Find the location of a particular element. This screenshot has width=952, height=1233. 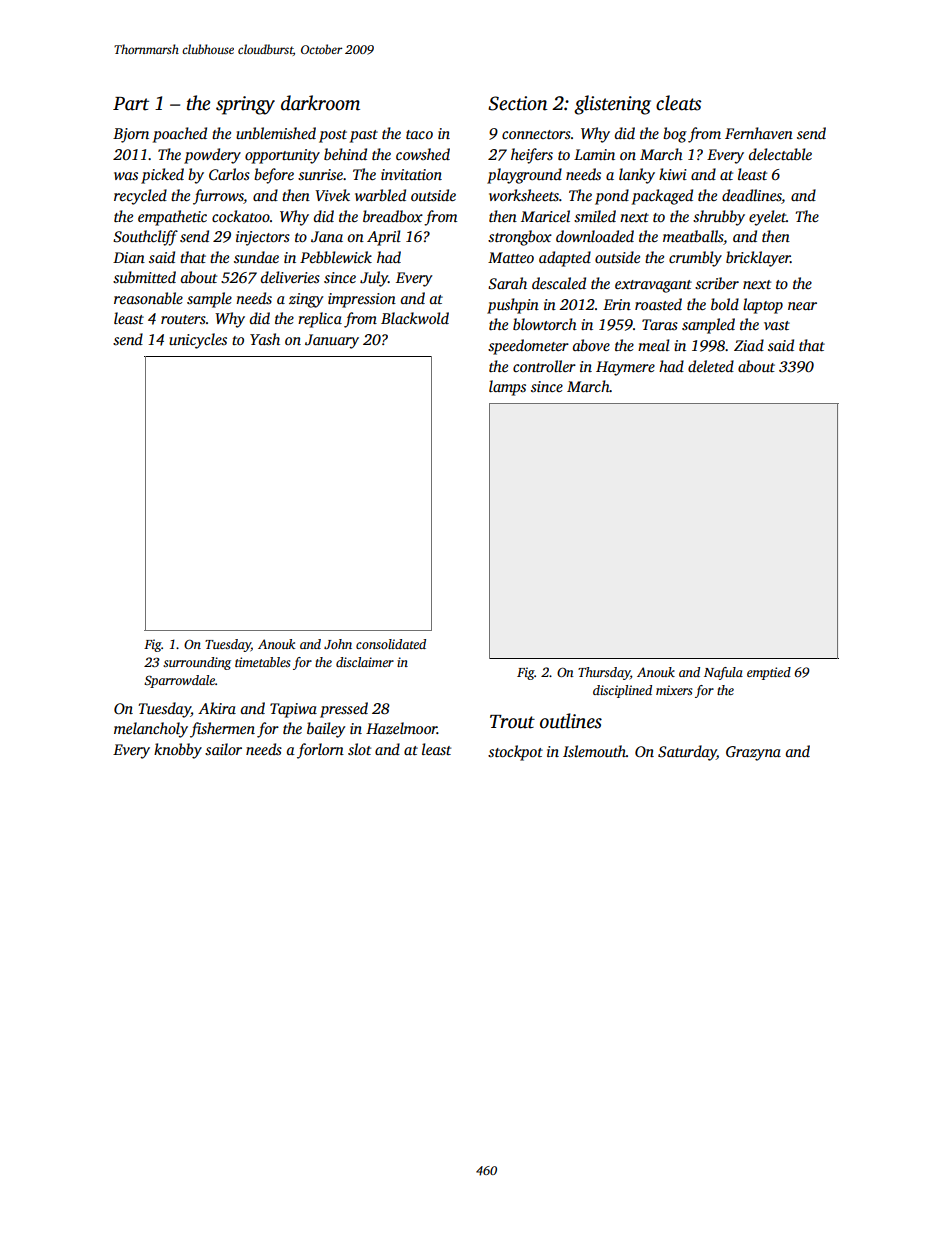

springy is located at coordinates (245, 105).
